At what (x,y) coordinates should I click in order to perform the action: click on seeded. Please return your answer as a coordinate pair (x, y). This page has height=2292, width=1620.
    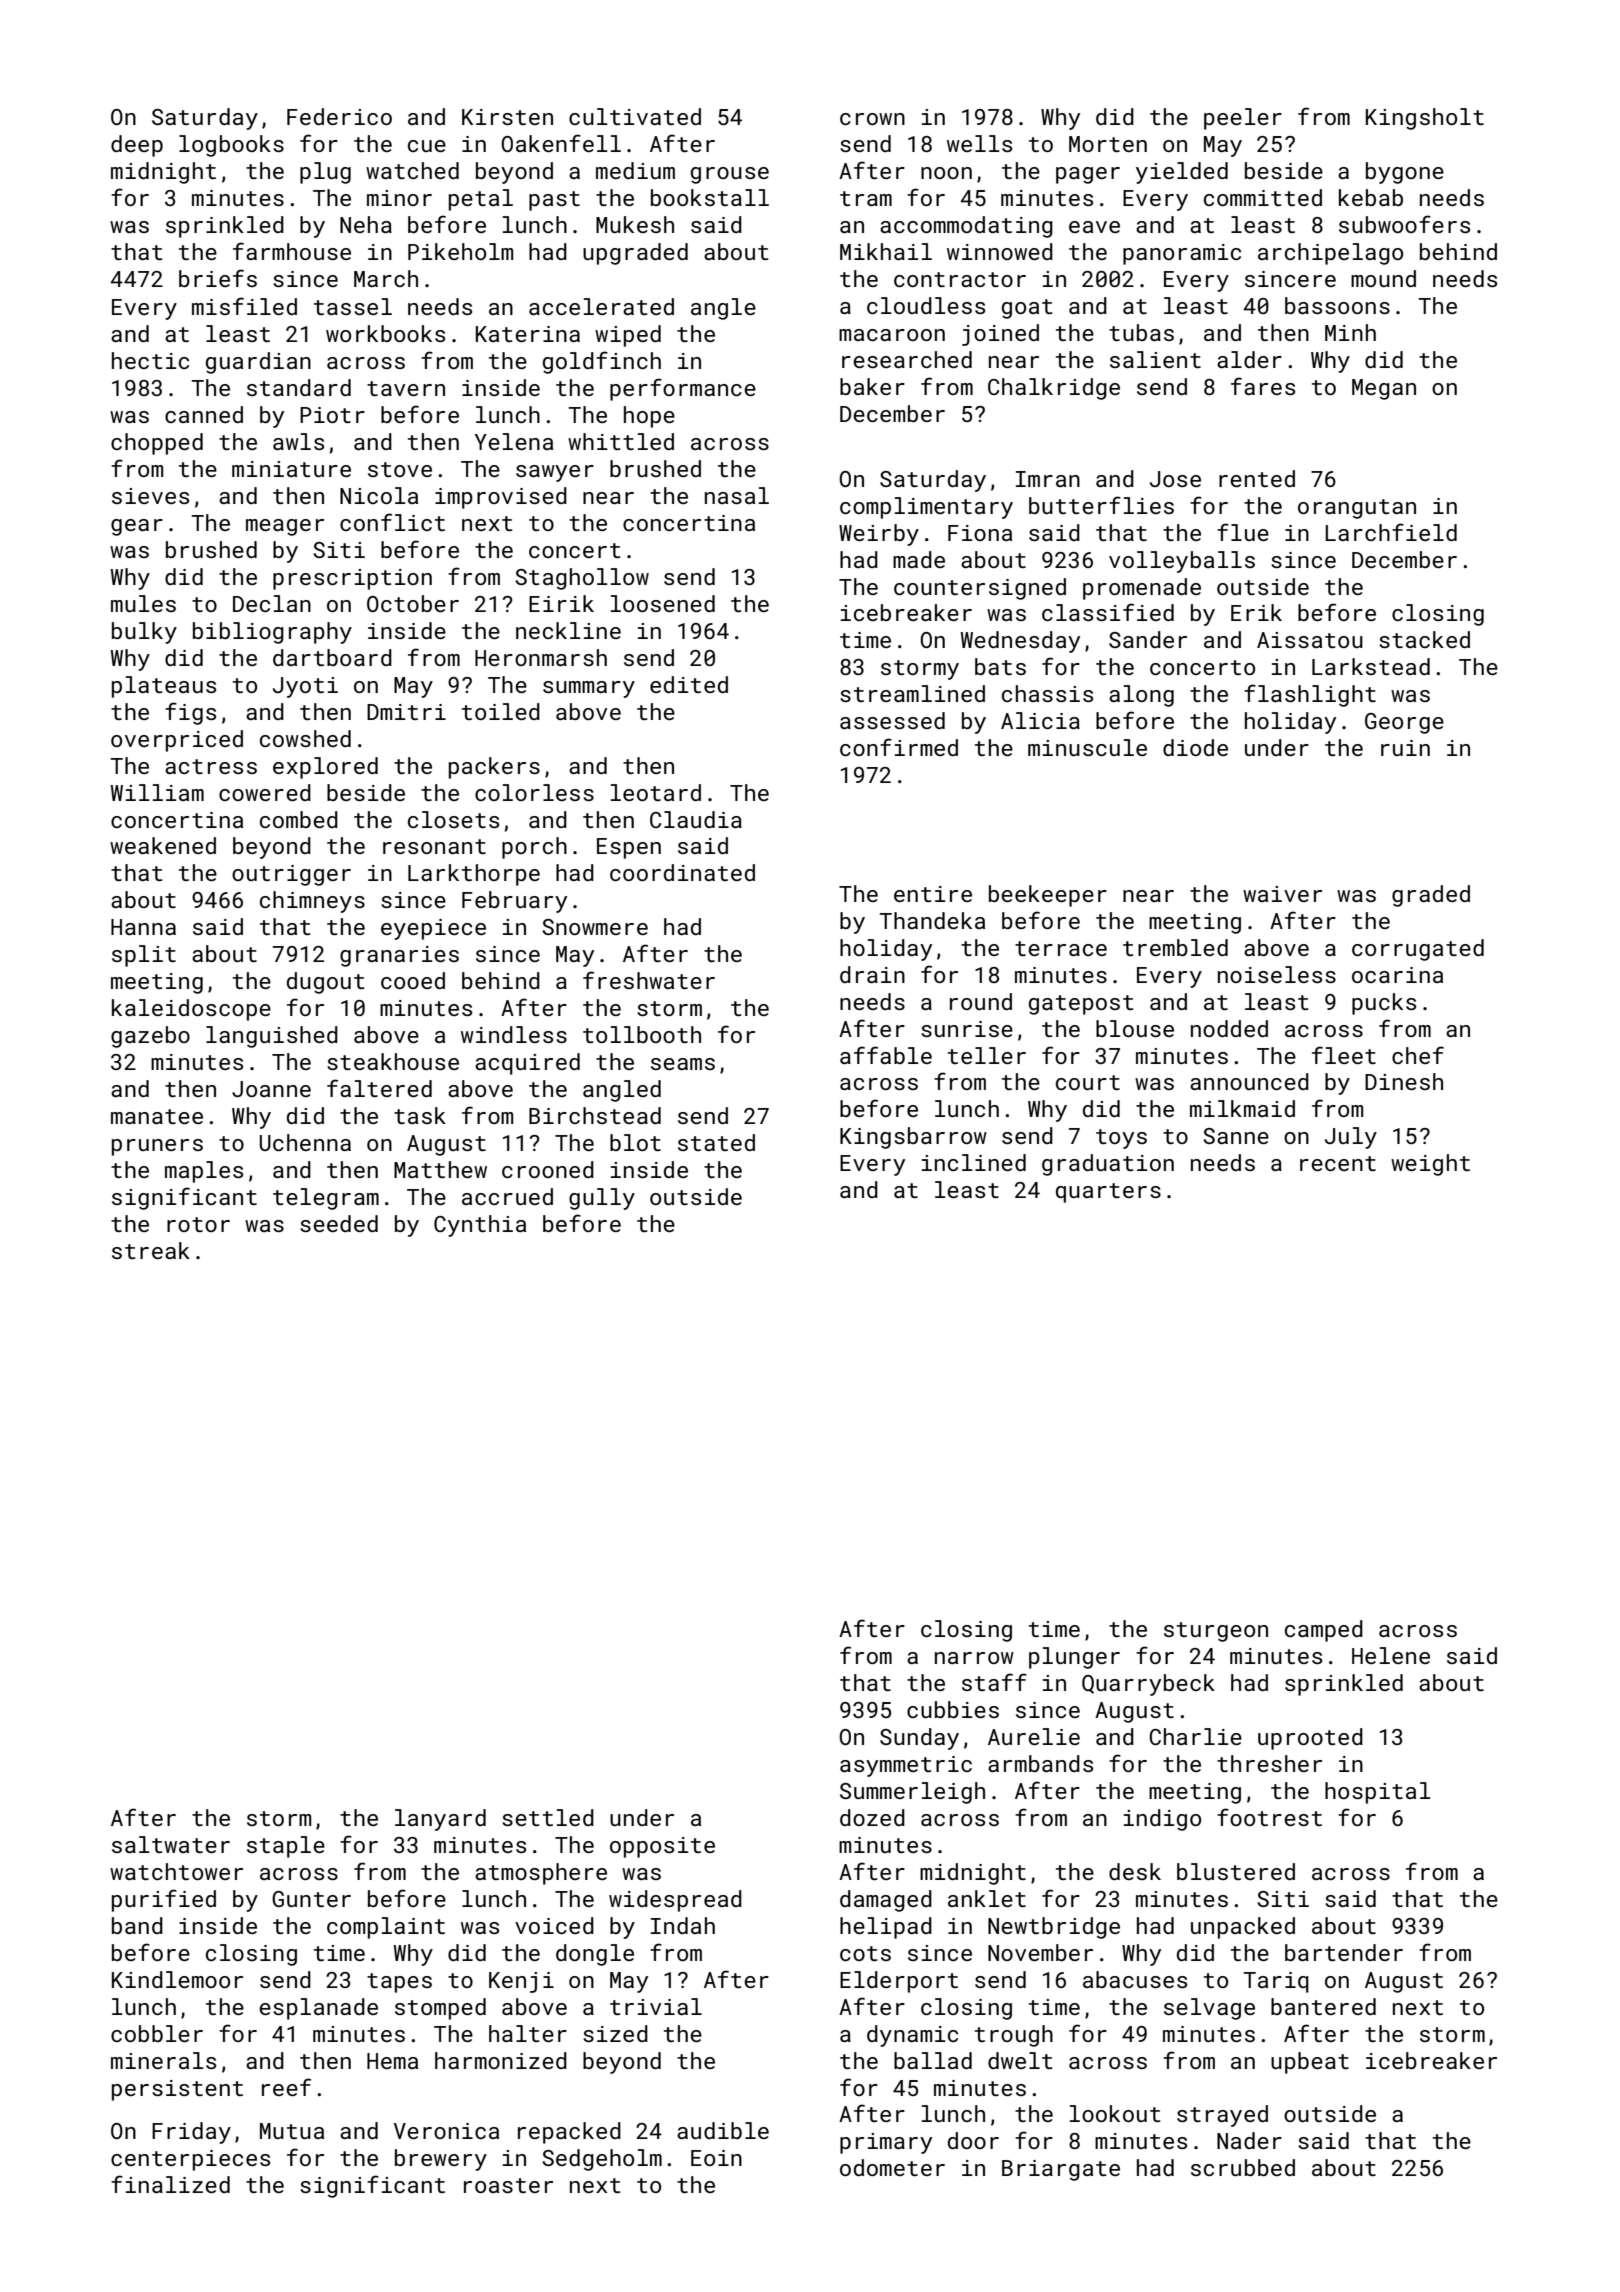
    Looking at the image, I should click on (339, 1223).
